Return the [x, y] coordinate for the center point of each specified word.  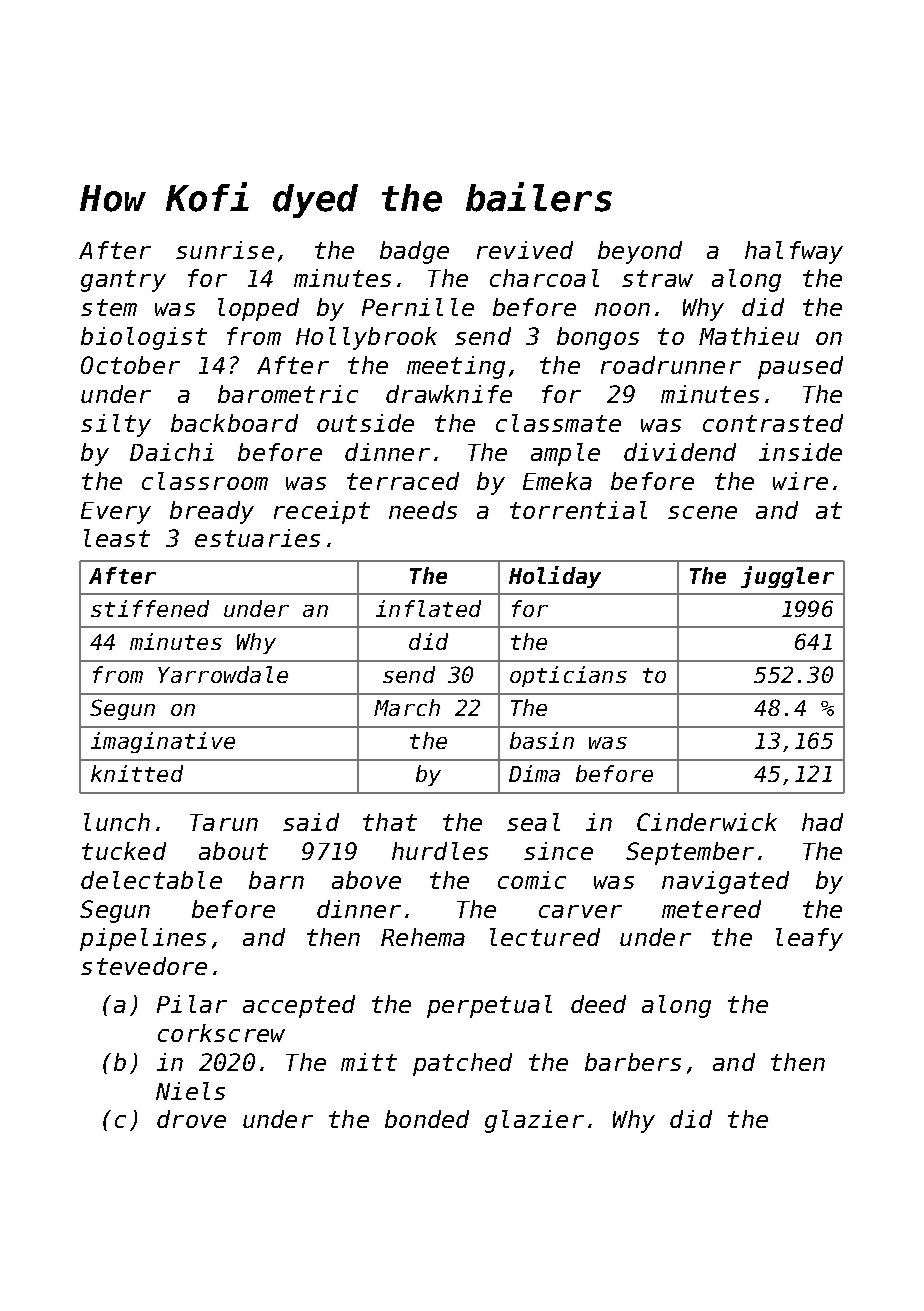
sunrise [225, 250]
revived [525, 250]
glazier [534, 1121]
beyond [640, 252]
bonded [427, 1119]
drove [191, 1119]
